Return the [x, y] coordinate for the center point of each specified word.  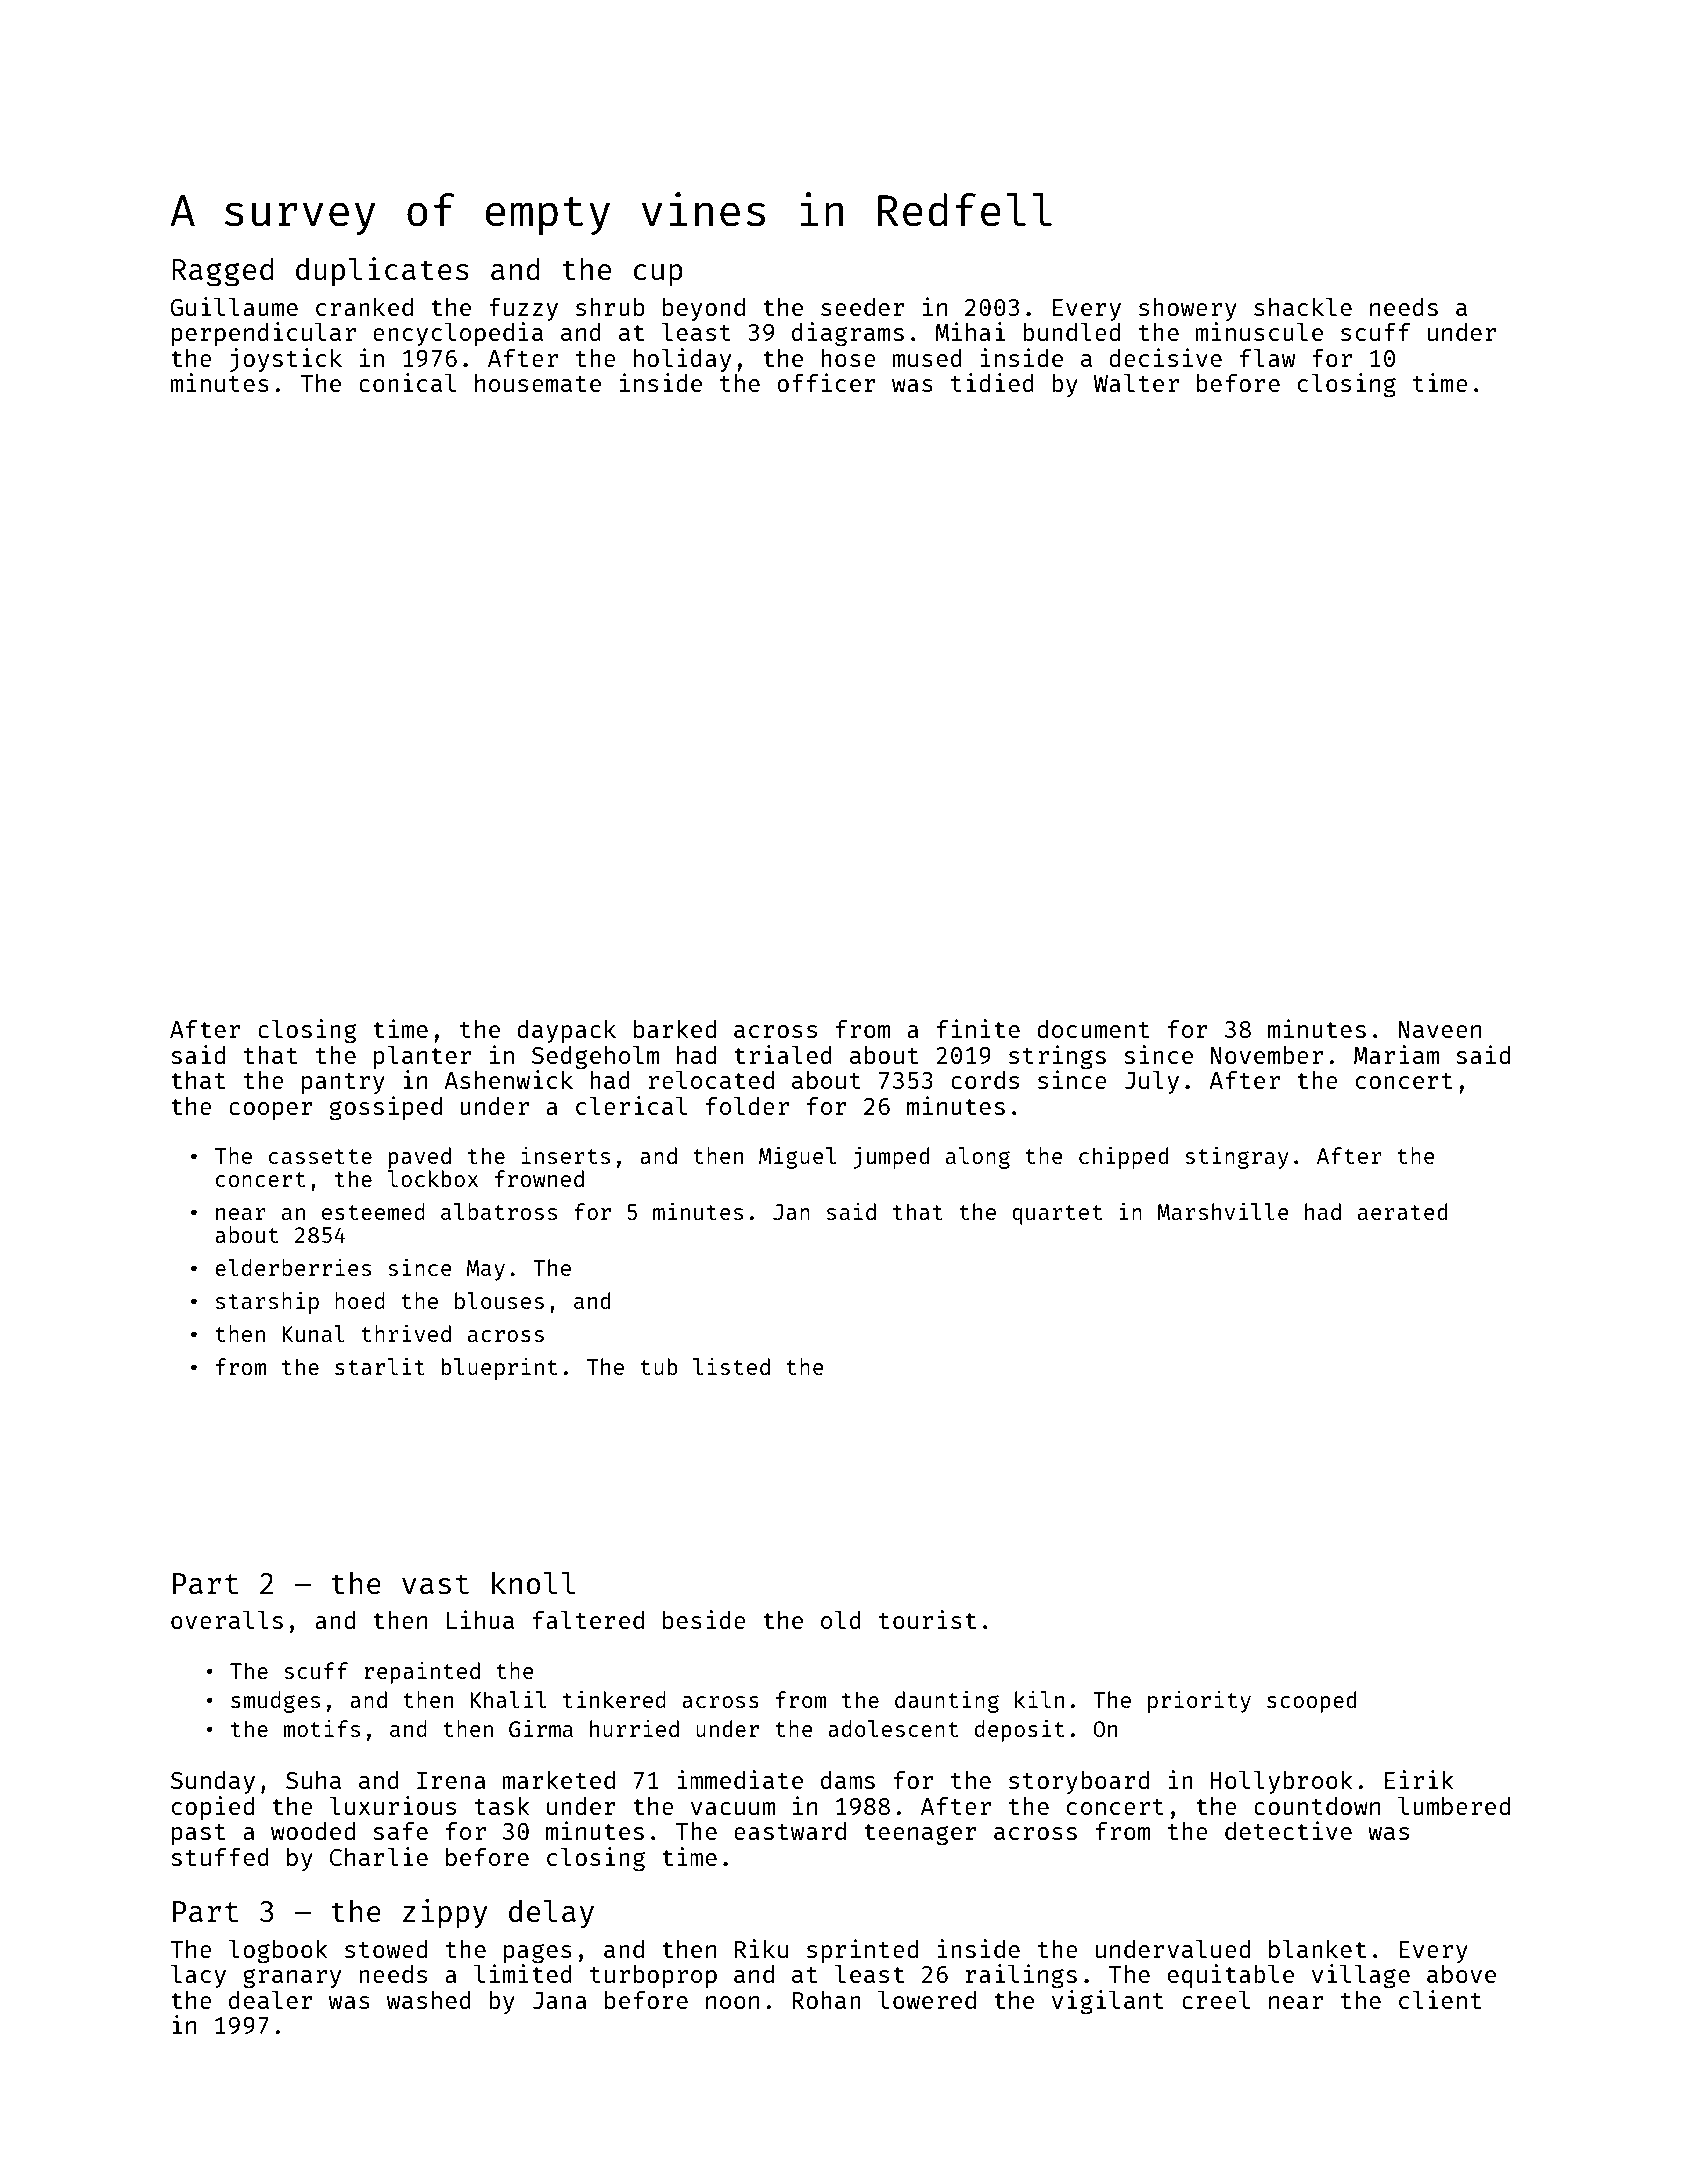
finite [978, 1028]
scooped [1311, 1702]
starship [267, 1303]
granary [292, 1979]
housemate [538, 383]
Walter [1136, 382]
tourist [927, 1619]
